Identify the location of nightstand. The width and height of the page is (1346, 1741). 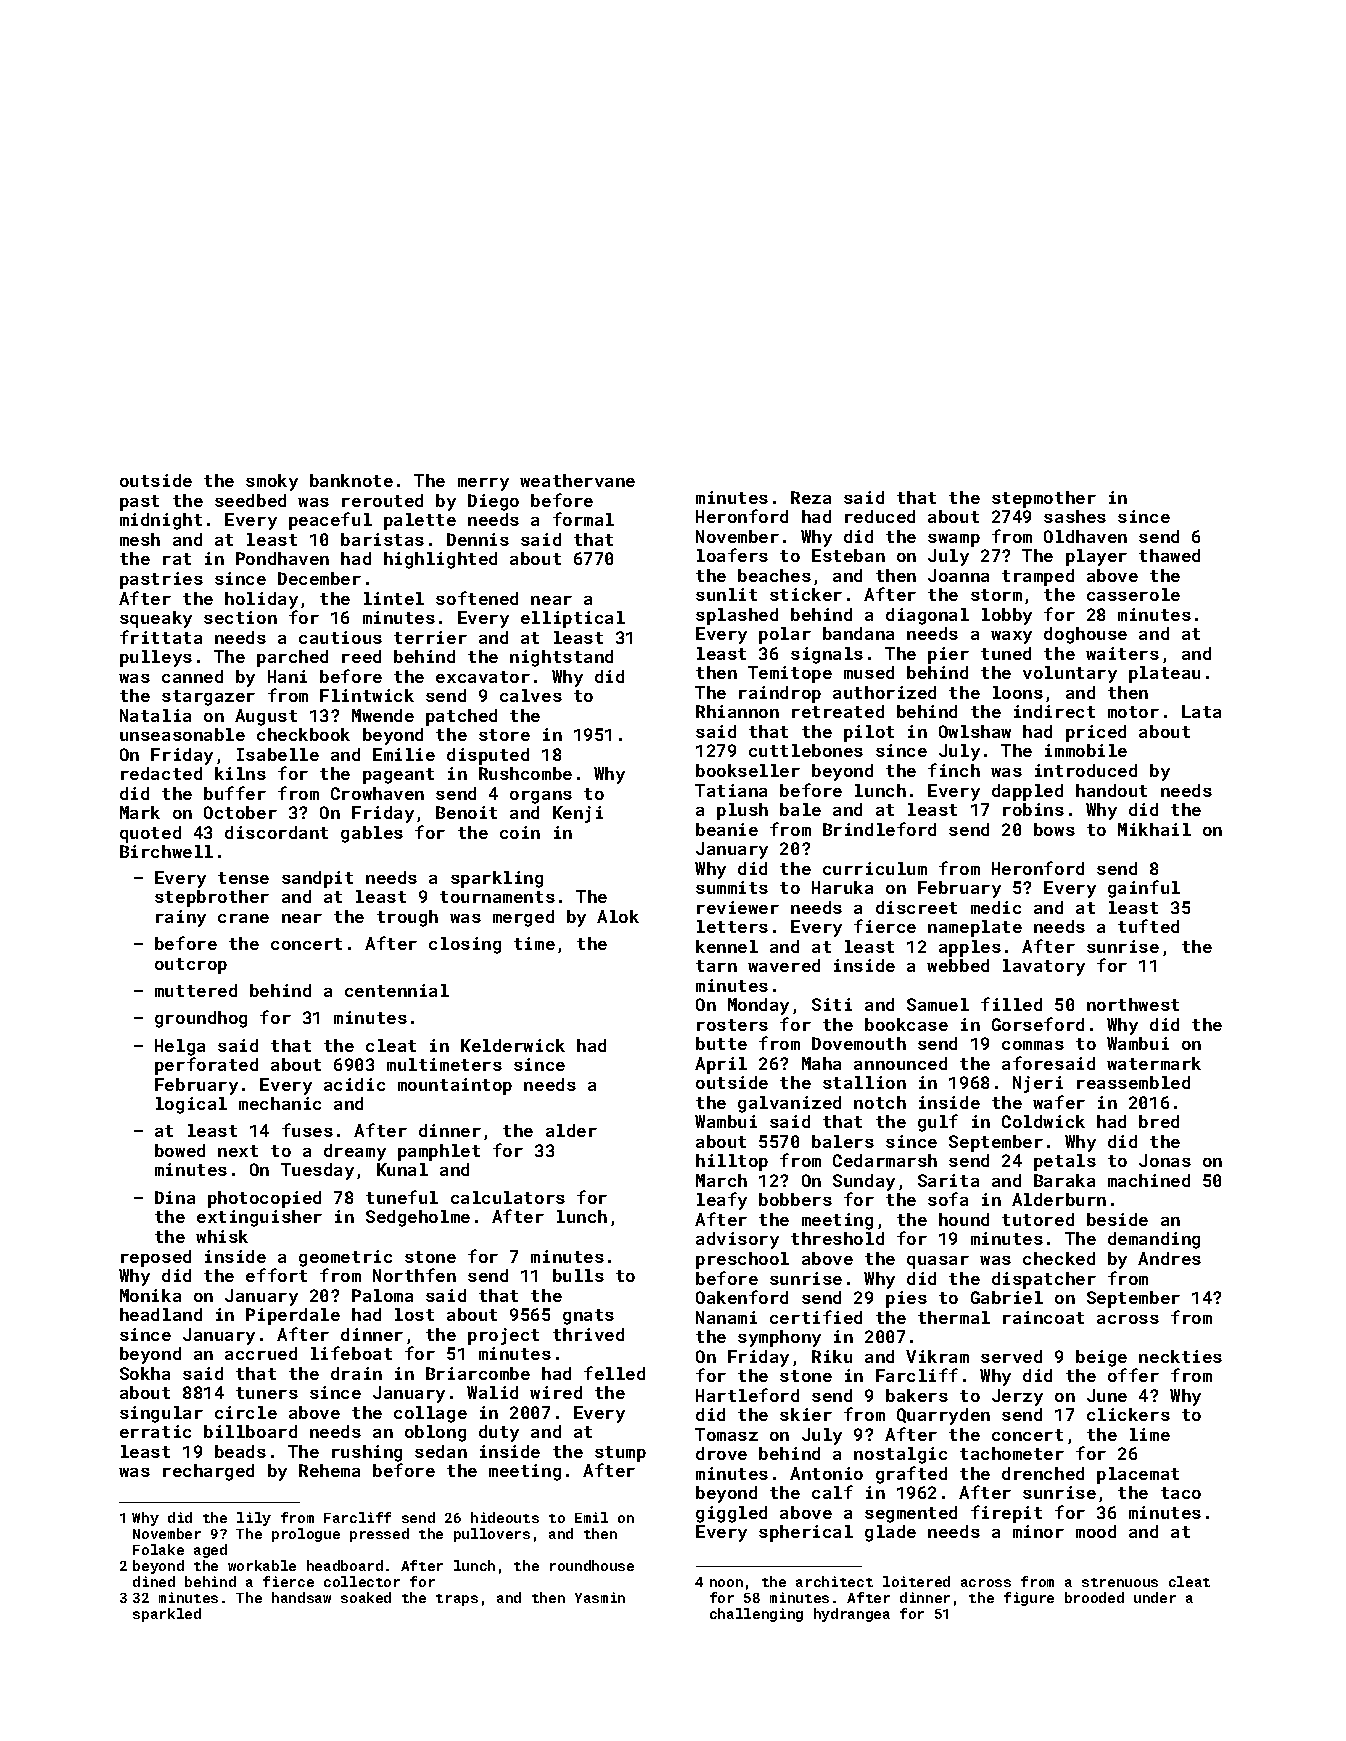
(561, 658).
